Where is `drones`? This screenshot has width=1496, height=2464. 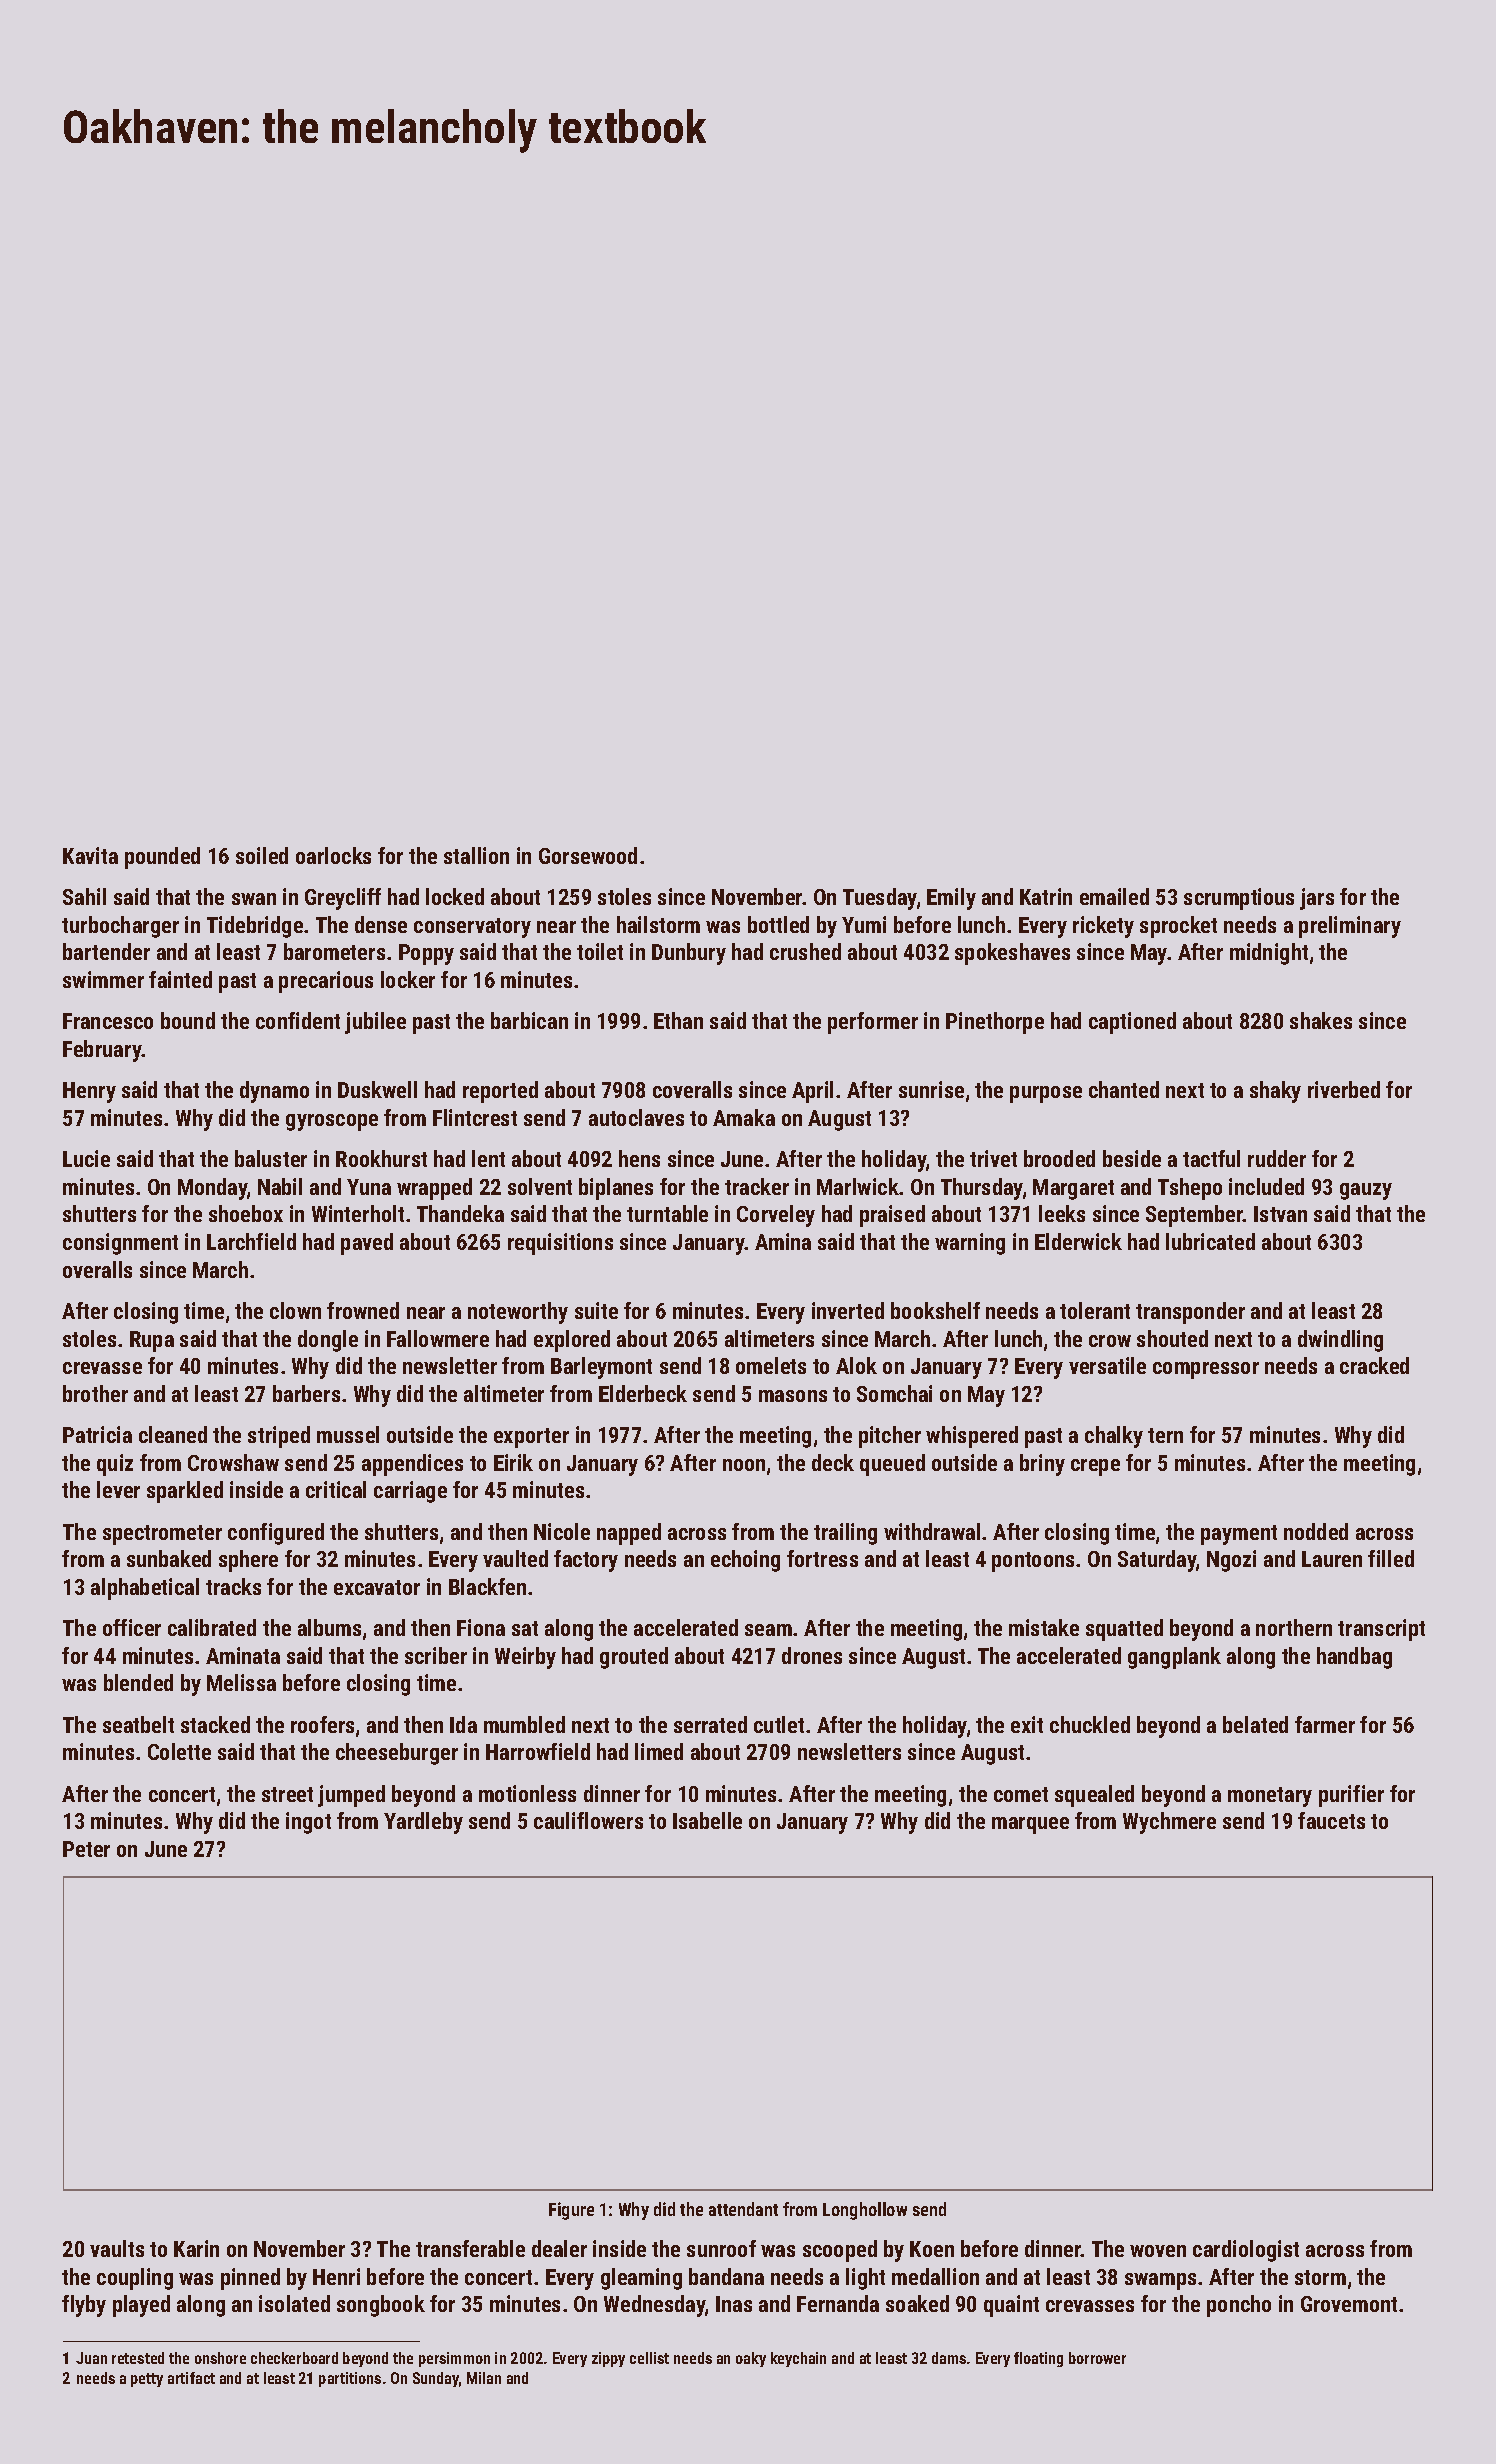 drones is located at coordinates (812, 1655).
